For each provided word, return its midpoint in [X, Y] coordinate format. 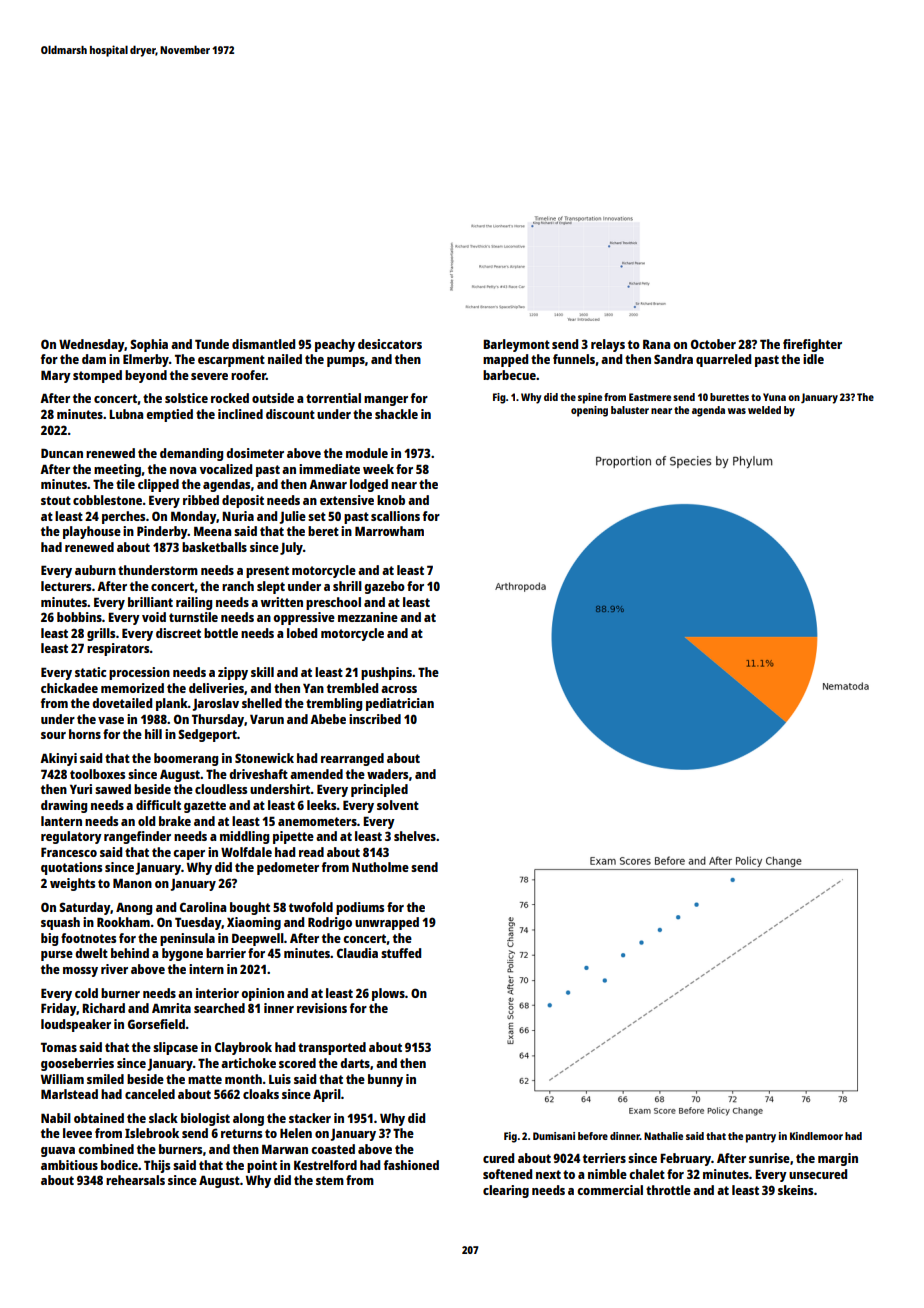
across [399, 689]
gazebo [384, 587]
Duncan [62, 453]
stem [330, 1180]
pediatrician [400, 704]
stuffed [401, 953]
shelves [415, 836]
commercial [610, 1190]
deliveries [216, 688]
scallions [395, 516]
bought [250, 908]
